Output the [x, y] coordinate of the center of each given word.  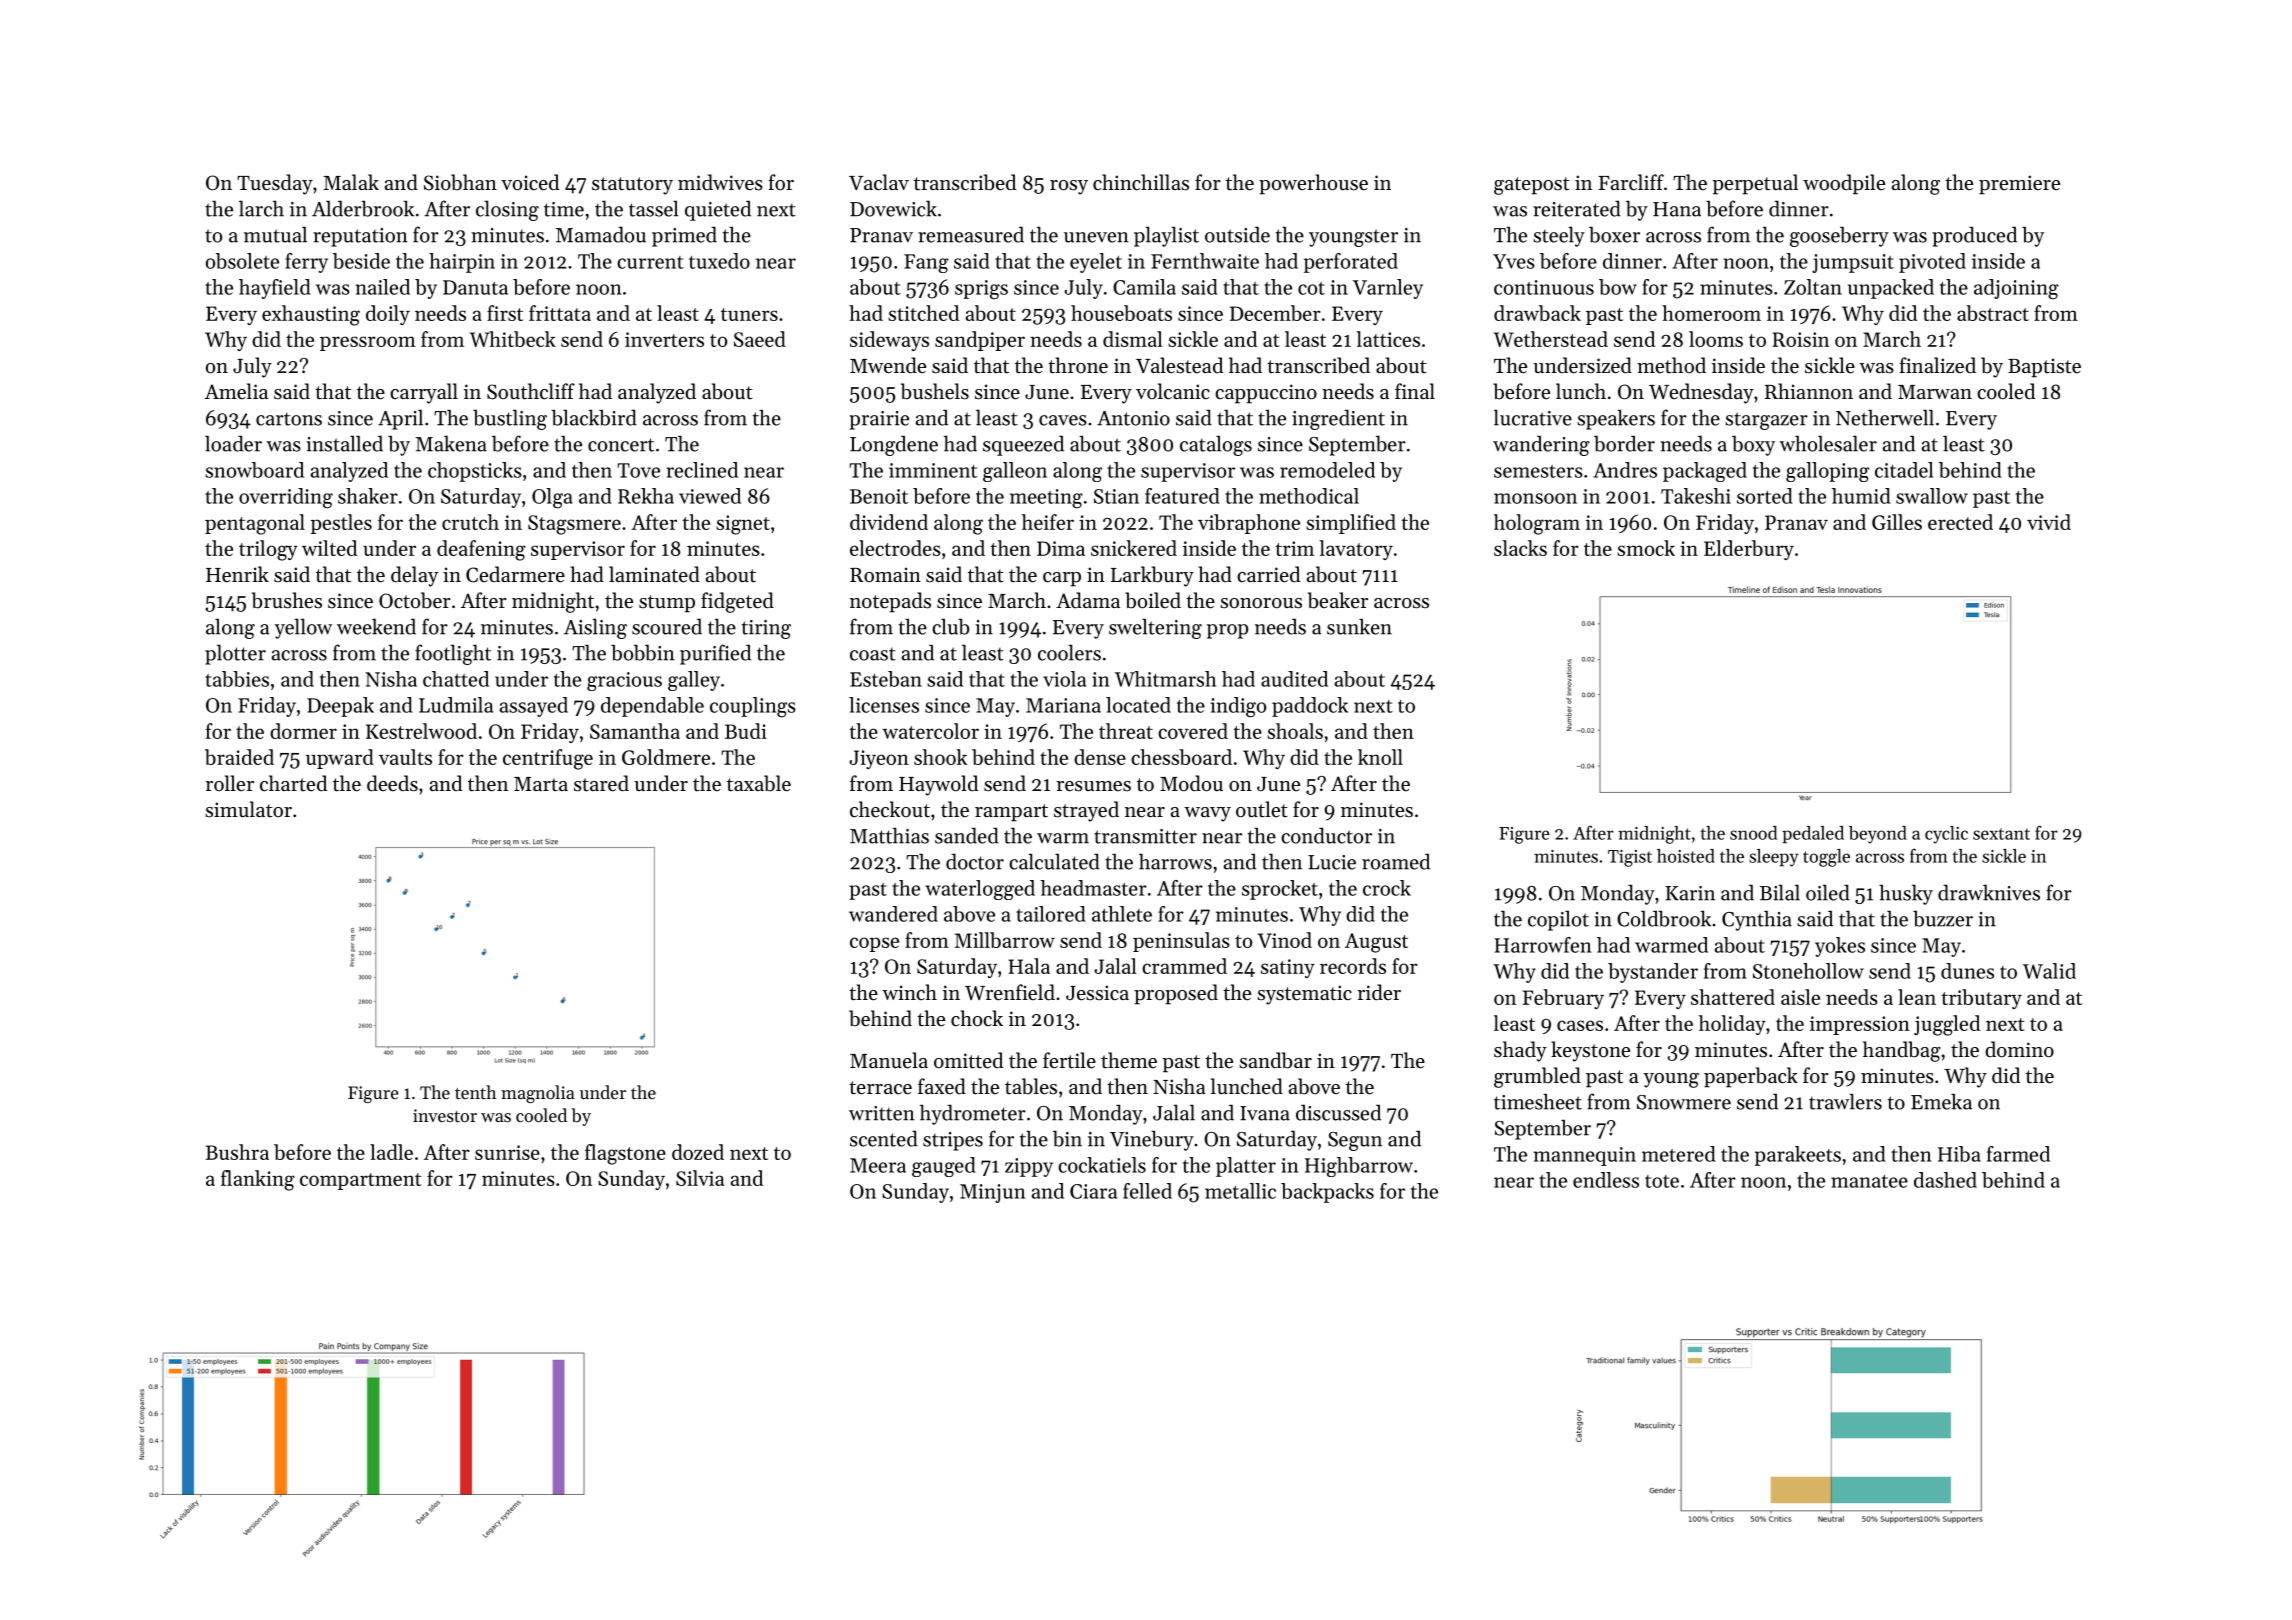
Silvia [700, 1178]
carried [1268, 574]
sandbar [1275, 1060]
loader [233, 443]
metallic [1240, 1191]
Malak [351, 182]
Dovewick [893, 208]
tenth [475, 1092]
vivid [2049, 522]
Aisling [595, 628]
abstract [1993, 313]
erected [1960, 522]
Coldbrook [1664, 918]
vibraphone [1249, 524]
